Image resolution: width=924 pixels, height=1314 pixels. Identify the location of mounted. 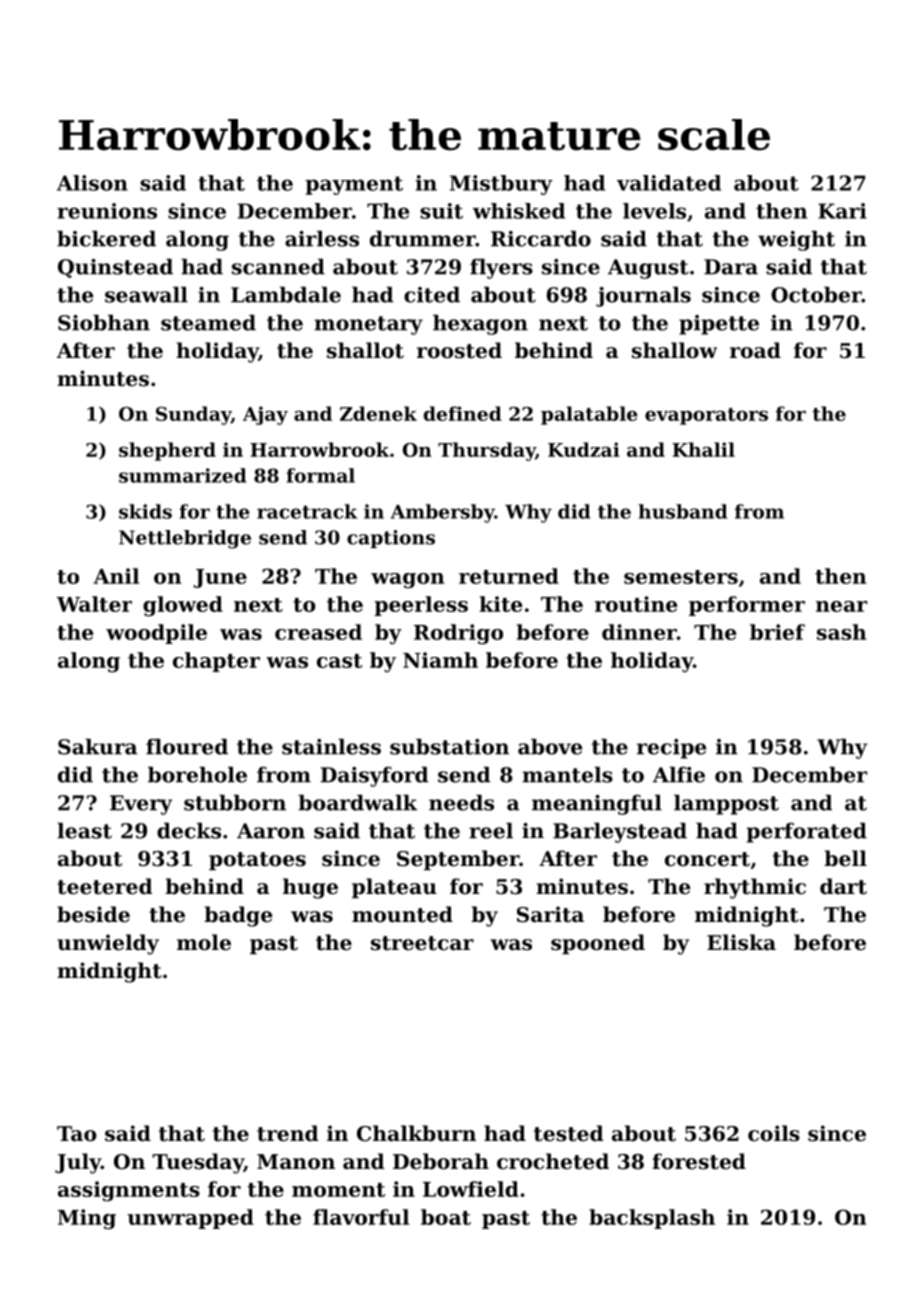
(402, 914).
